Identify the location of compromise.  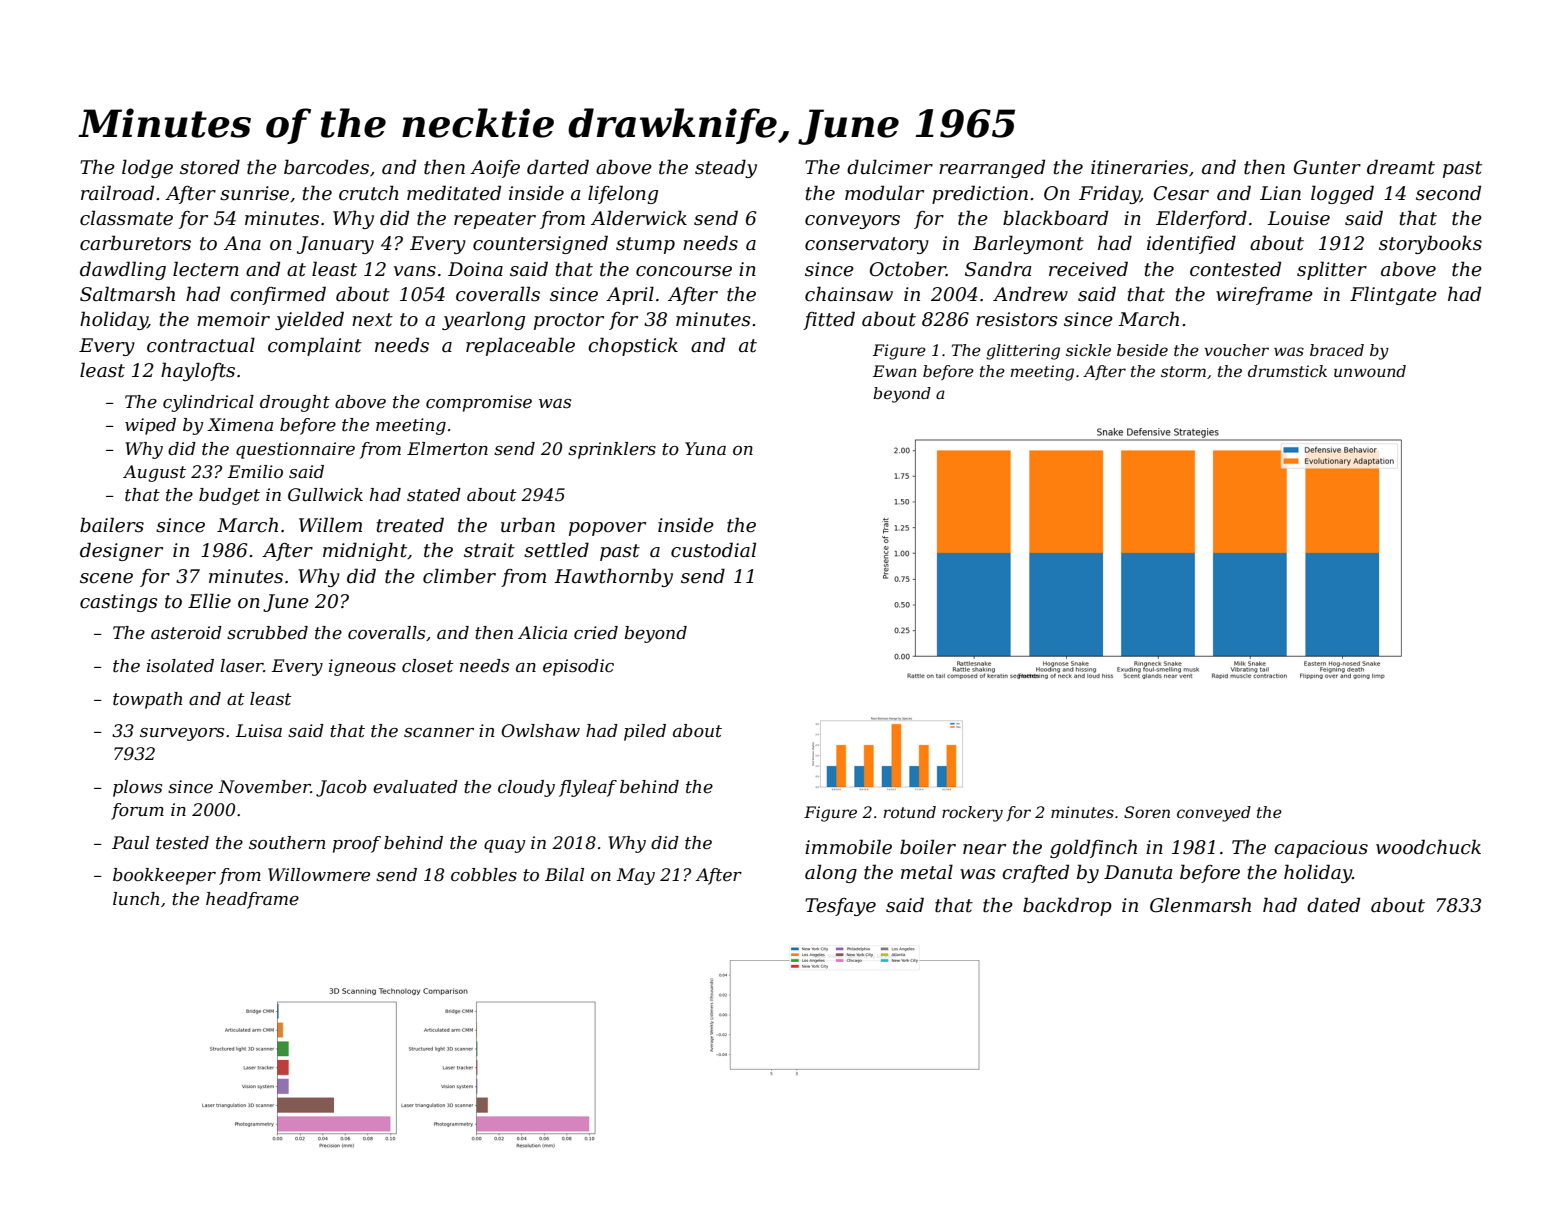
(479, 403).
